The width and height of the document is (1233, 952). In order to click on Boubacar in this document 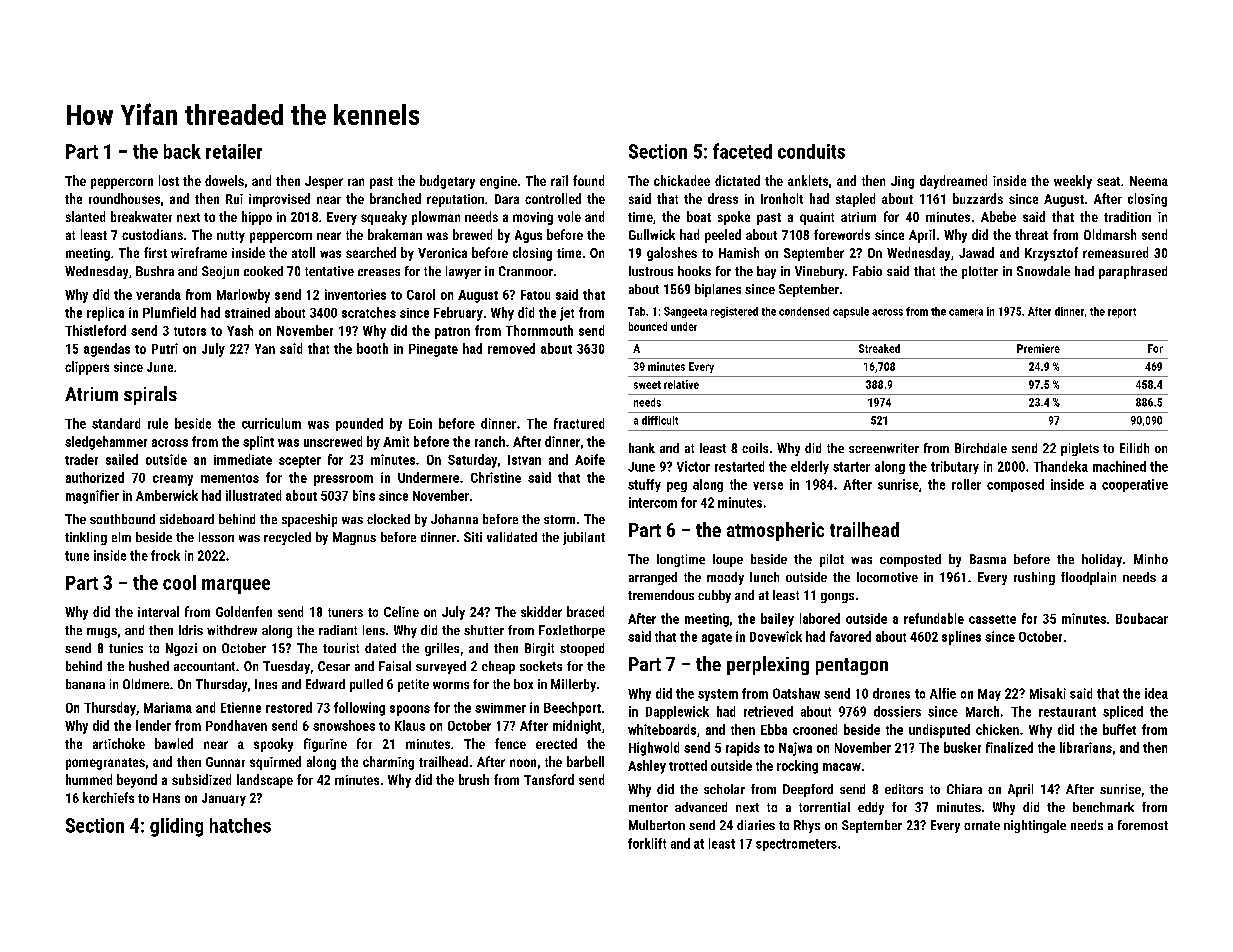, I will do `click(1142, 618)`.
